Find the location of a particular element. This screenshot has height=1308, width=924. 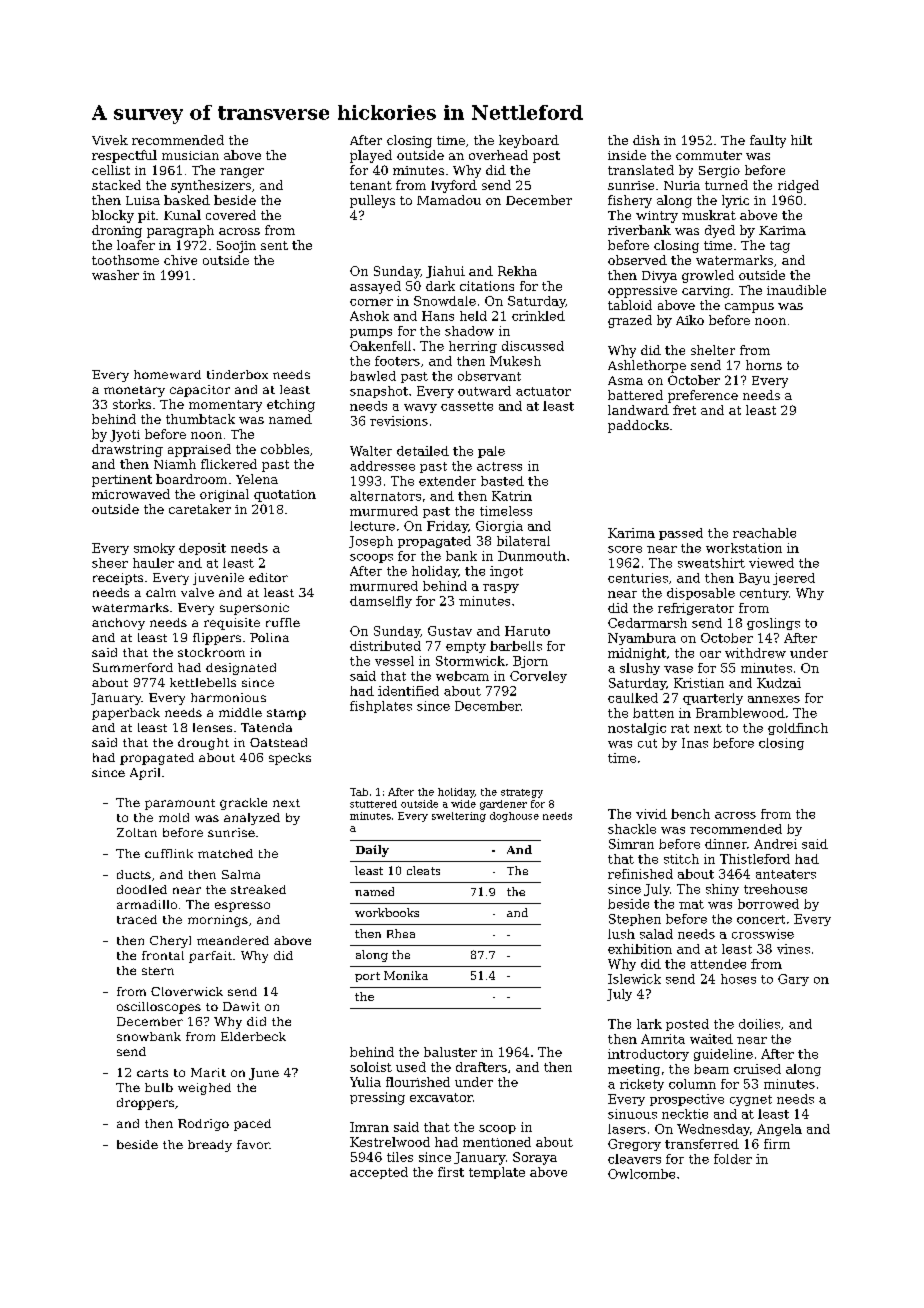

Monika is located at coordinates (406, 975).
